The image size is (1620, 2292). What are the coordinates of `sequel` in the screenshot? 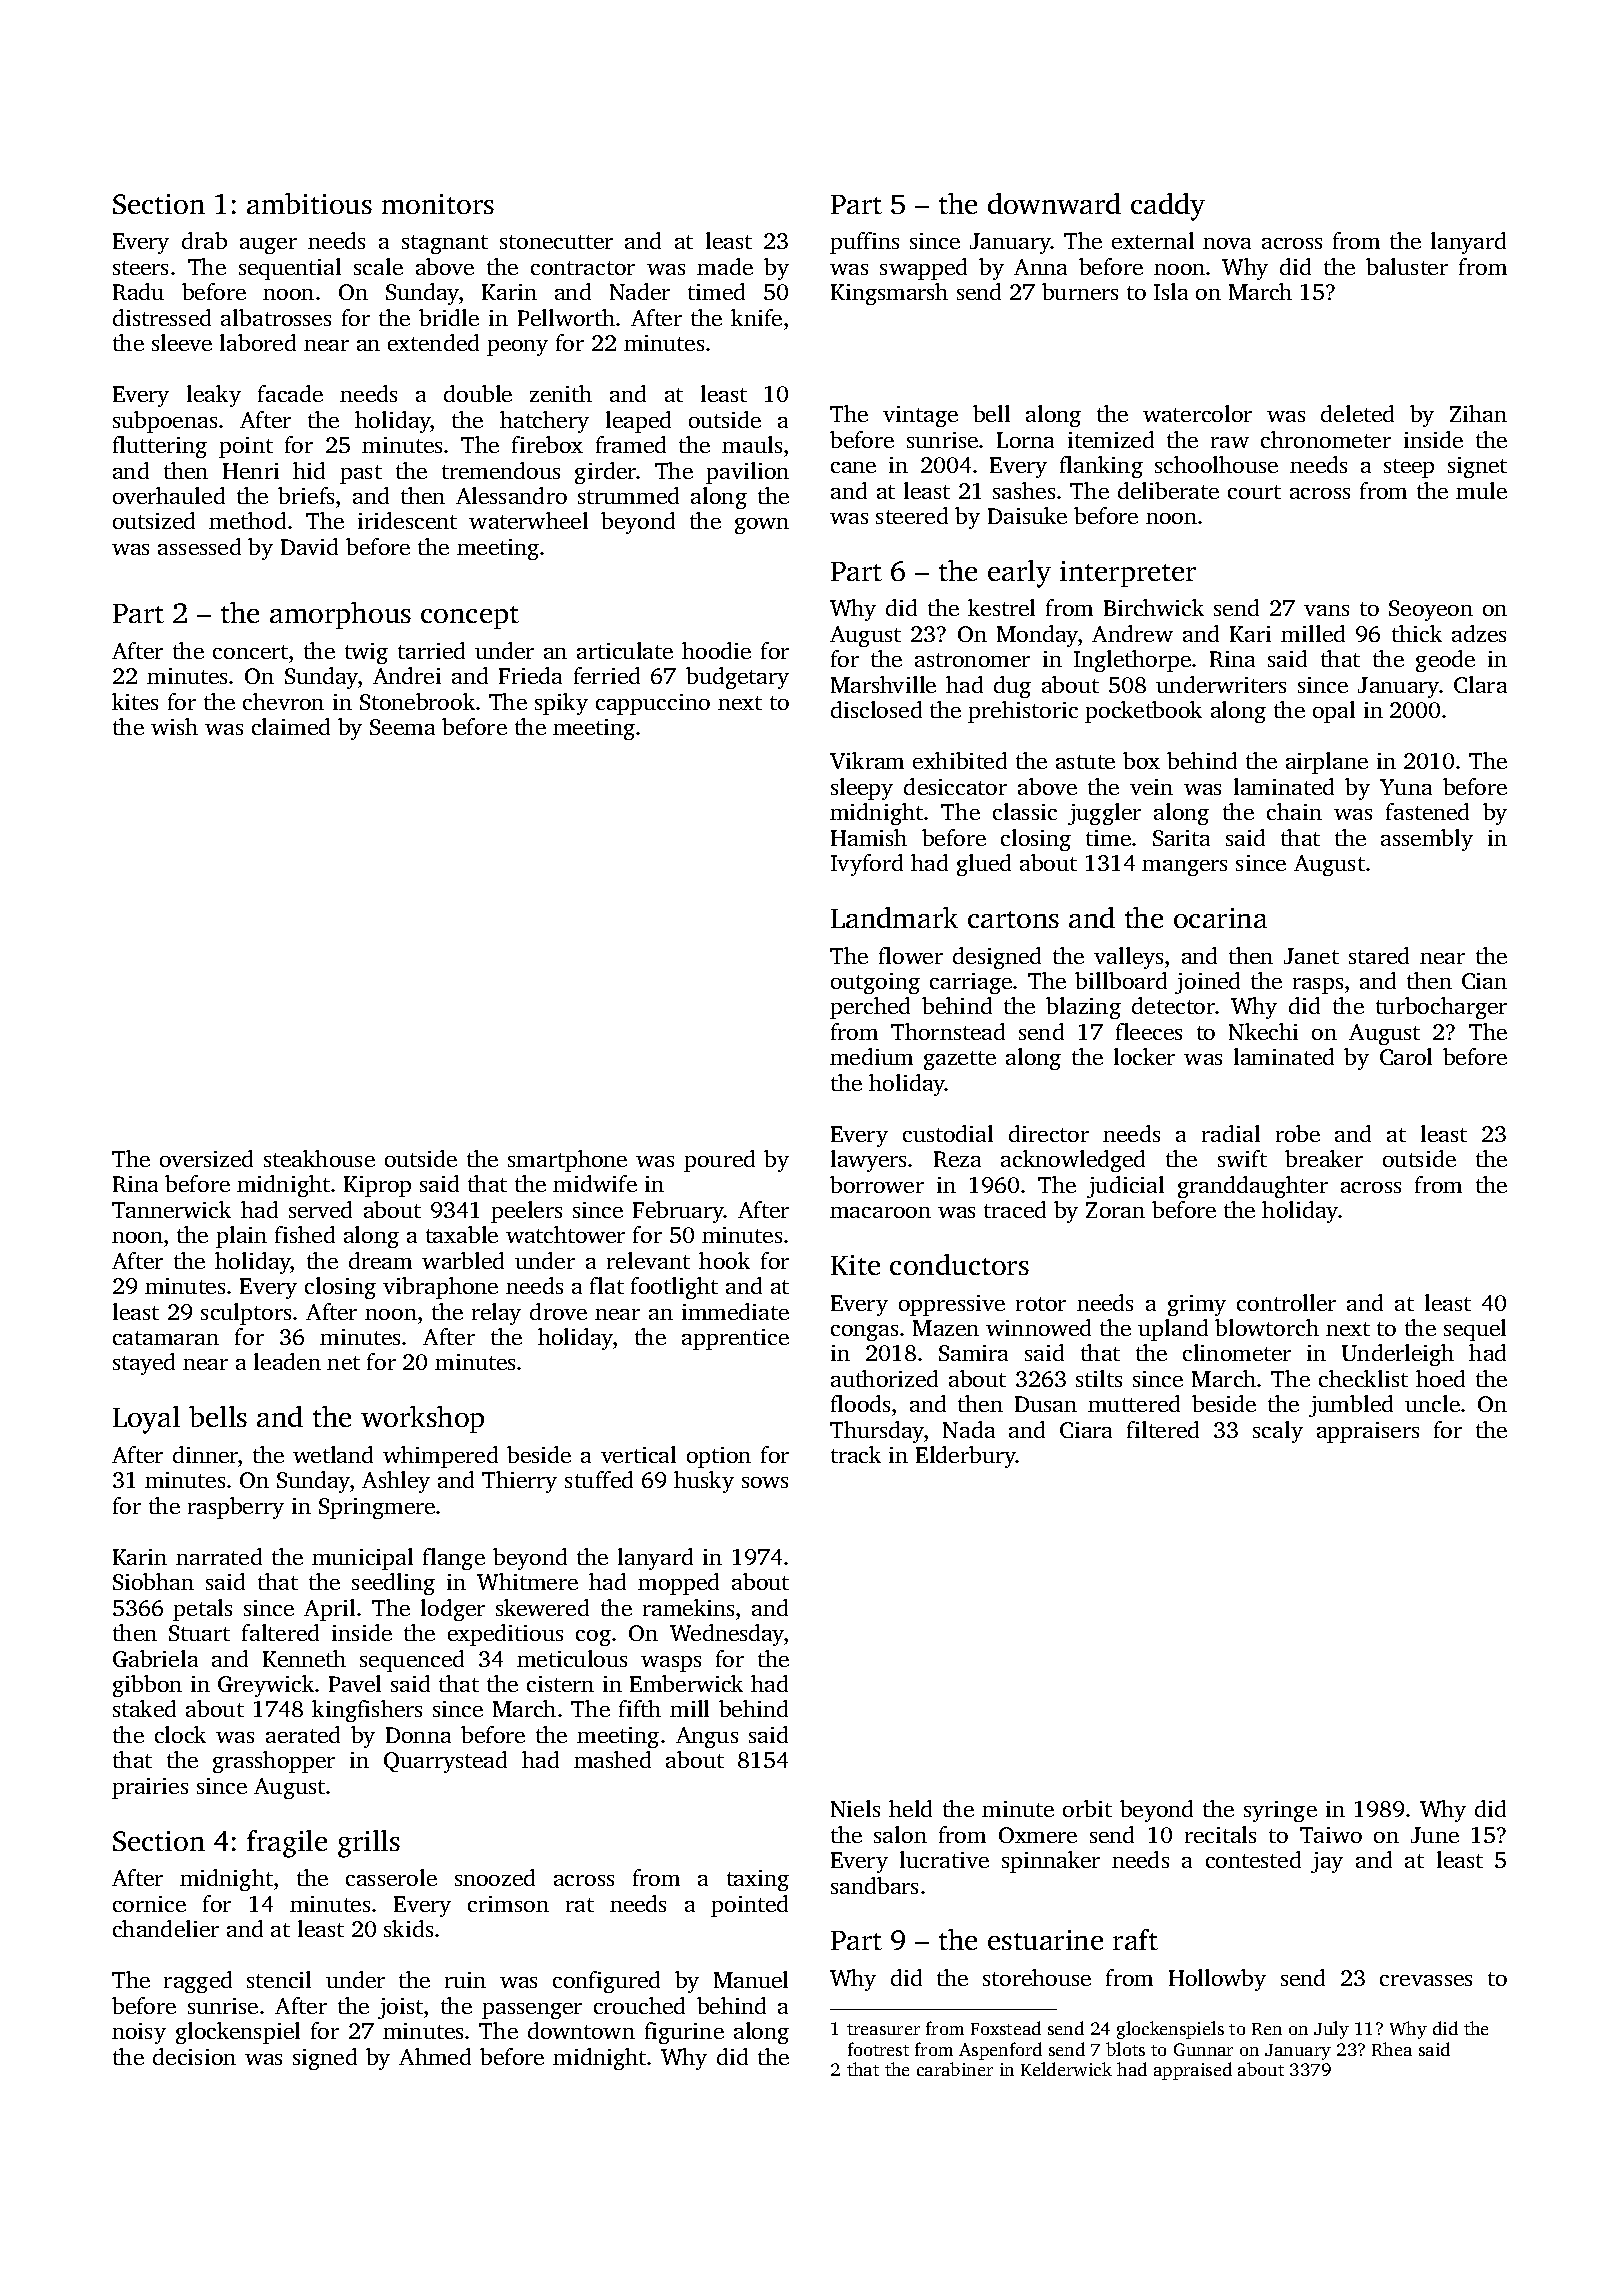 It's located at (1475, 1330).
